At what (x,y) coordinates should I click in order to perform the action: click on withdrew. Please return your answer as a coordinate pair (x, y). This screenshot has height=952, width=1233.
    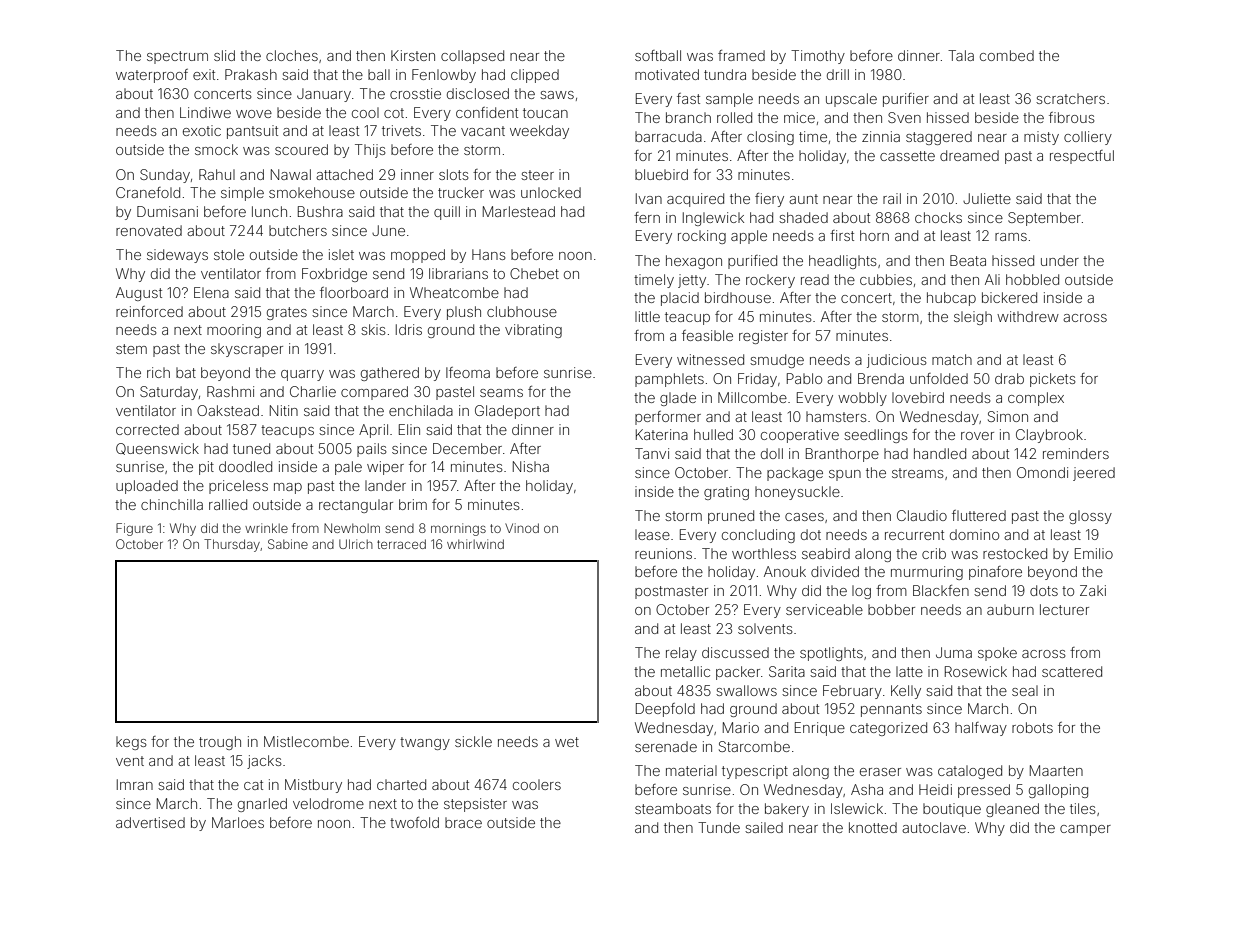
    Looking at the image, I should click on (1028, 316).
